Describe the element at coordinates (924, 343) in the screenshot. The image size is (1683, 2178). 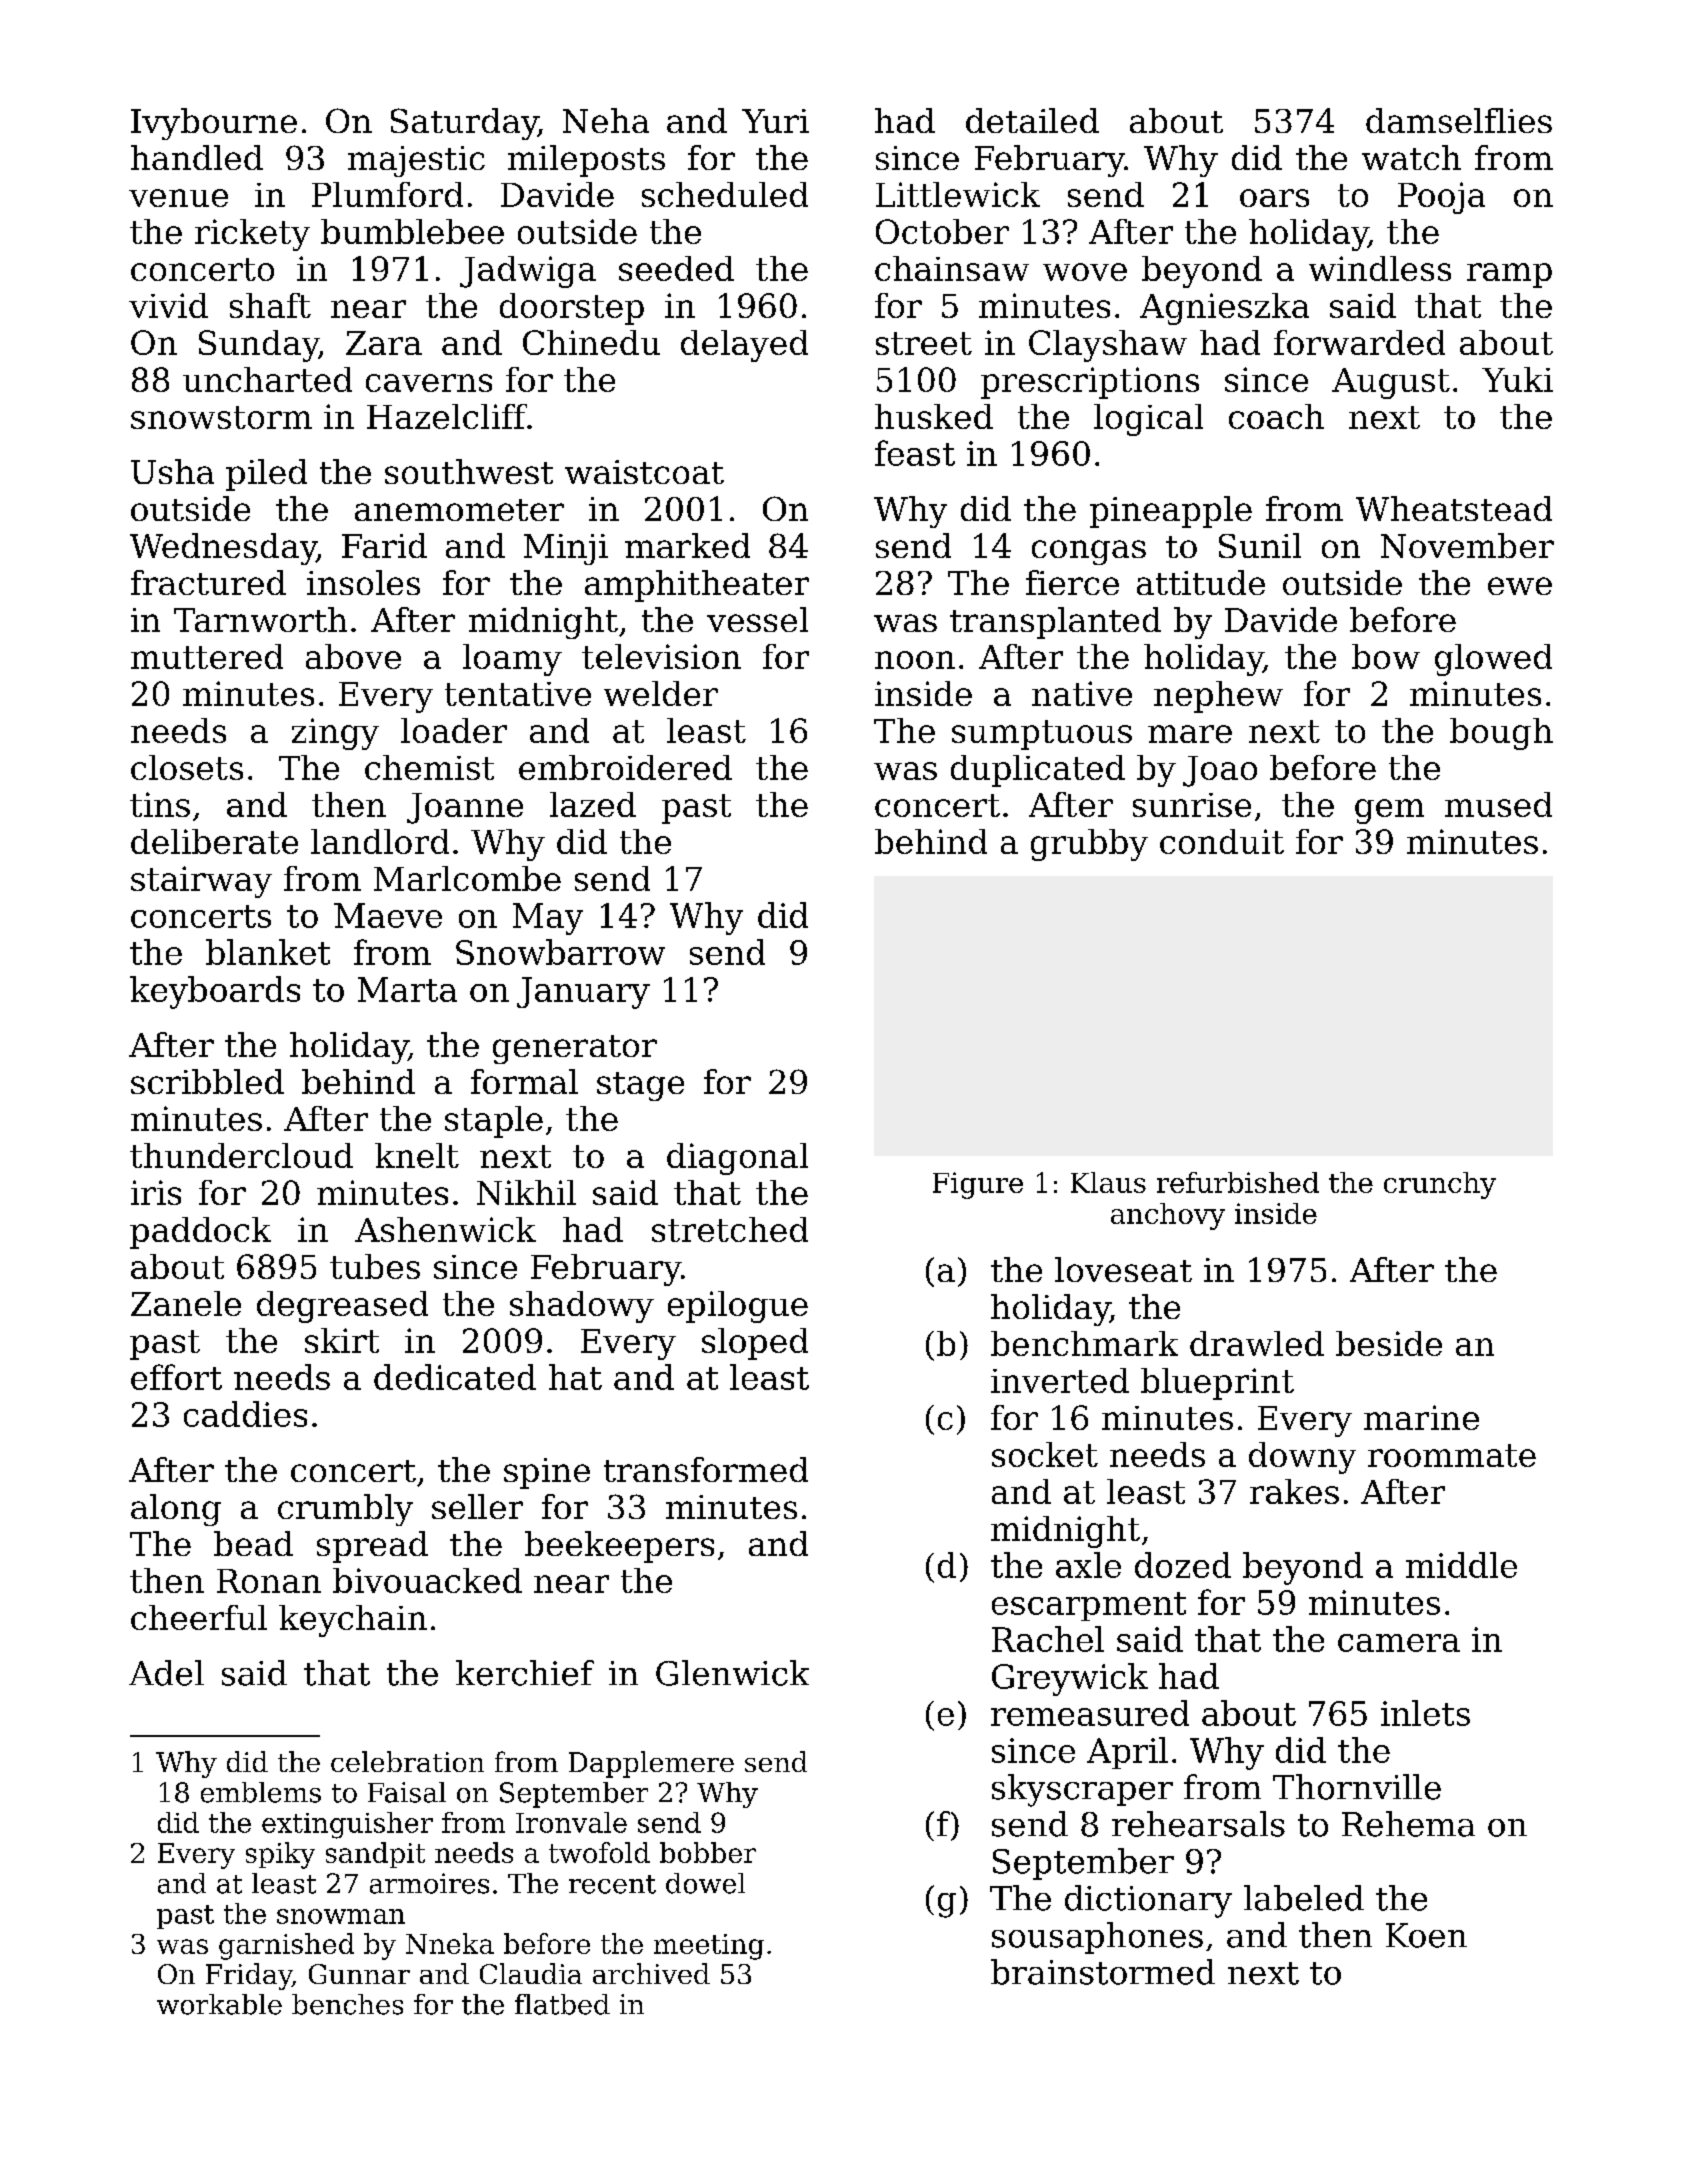
I see `street` at that location.
